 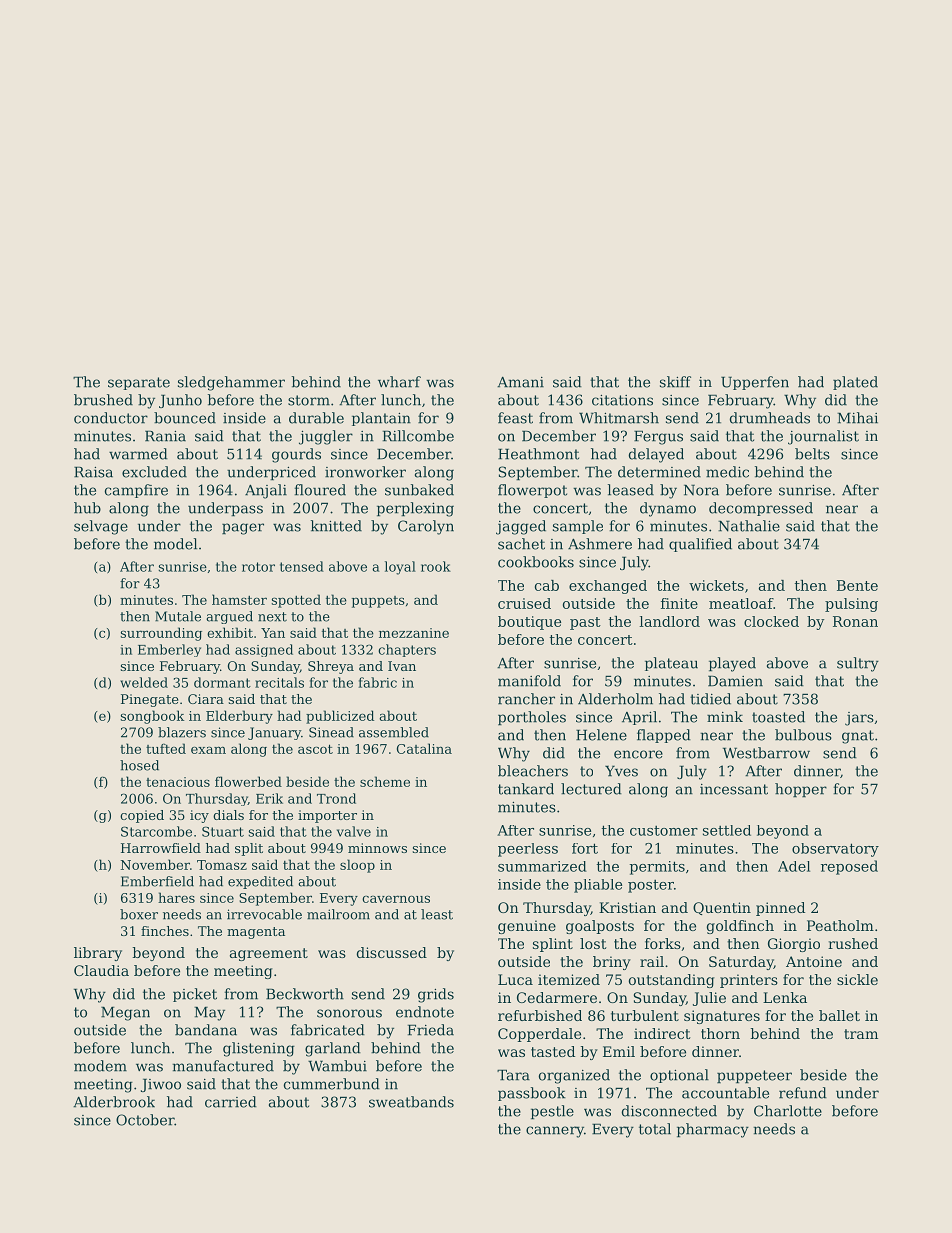 What do you see at coordinates (622, 400) in the screenshot?
I see `citations` at bounding box center [622, 400].
